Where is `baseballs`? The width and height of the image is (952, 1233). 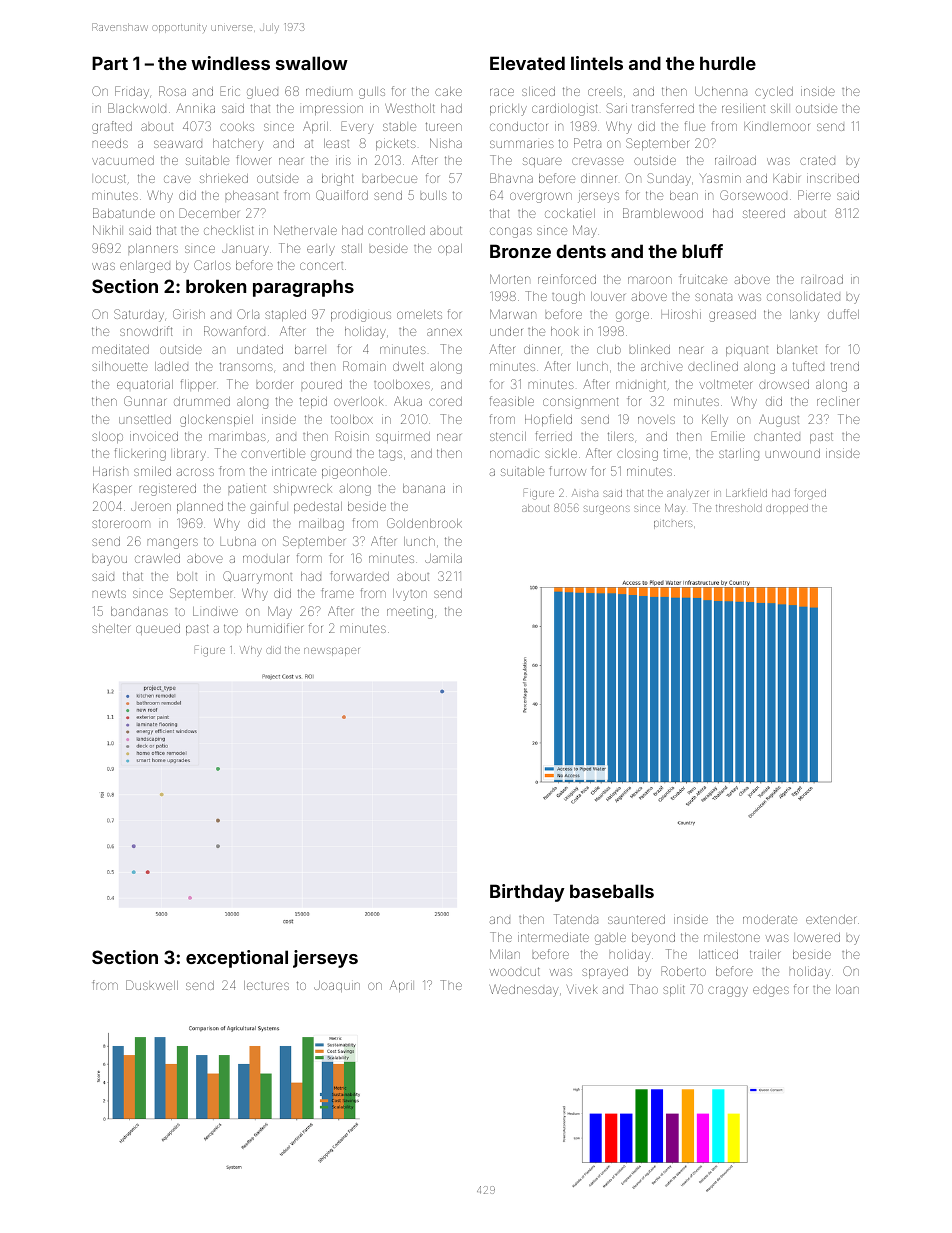 baseballs is located at coordinates (612, 891).
